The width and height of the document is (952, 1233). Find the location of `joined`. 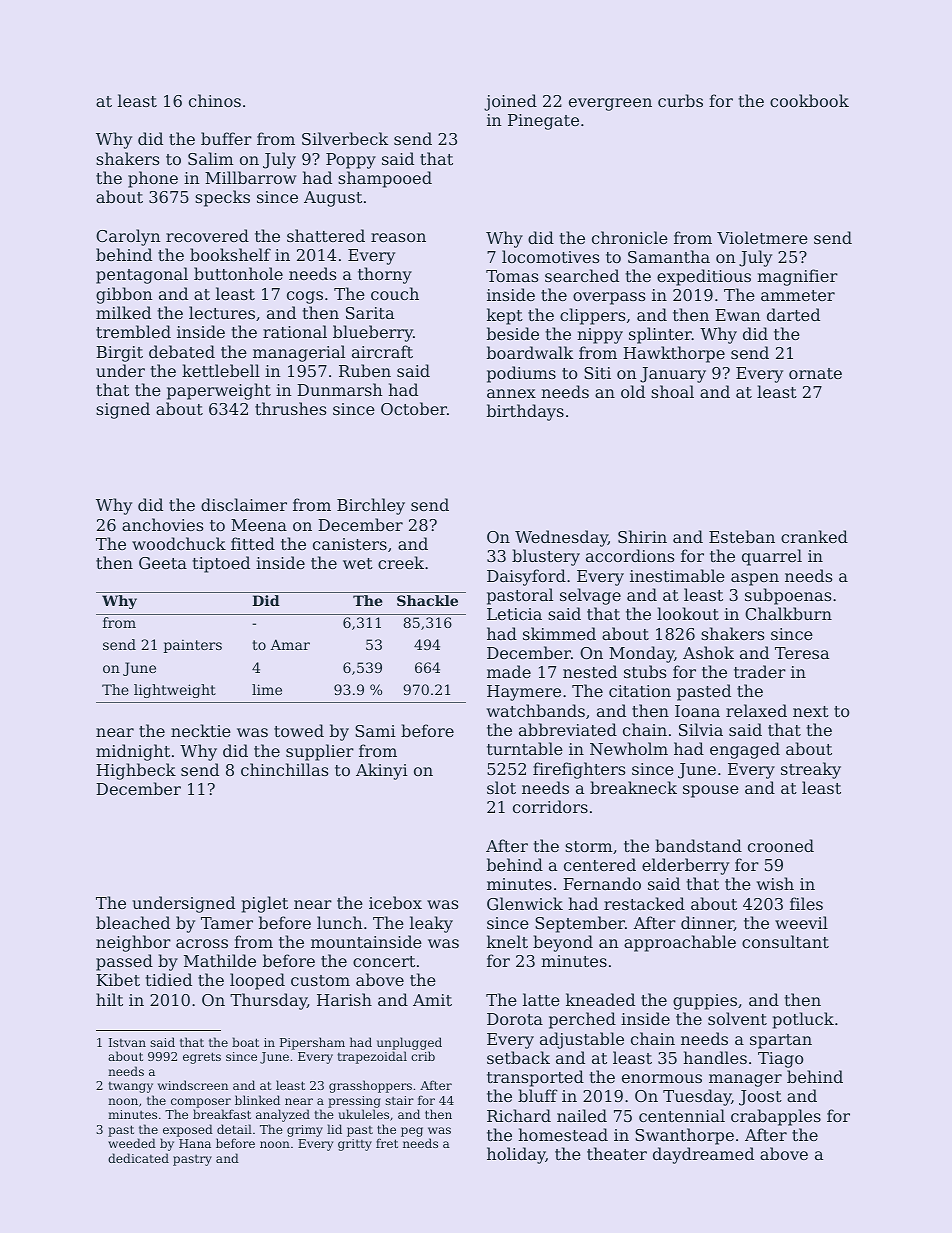

joined is located at coordinates (510, 102).
